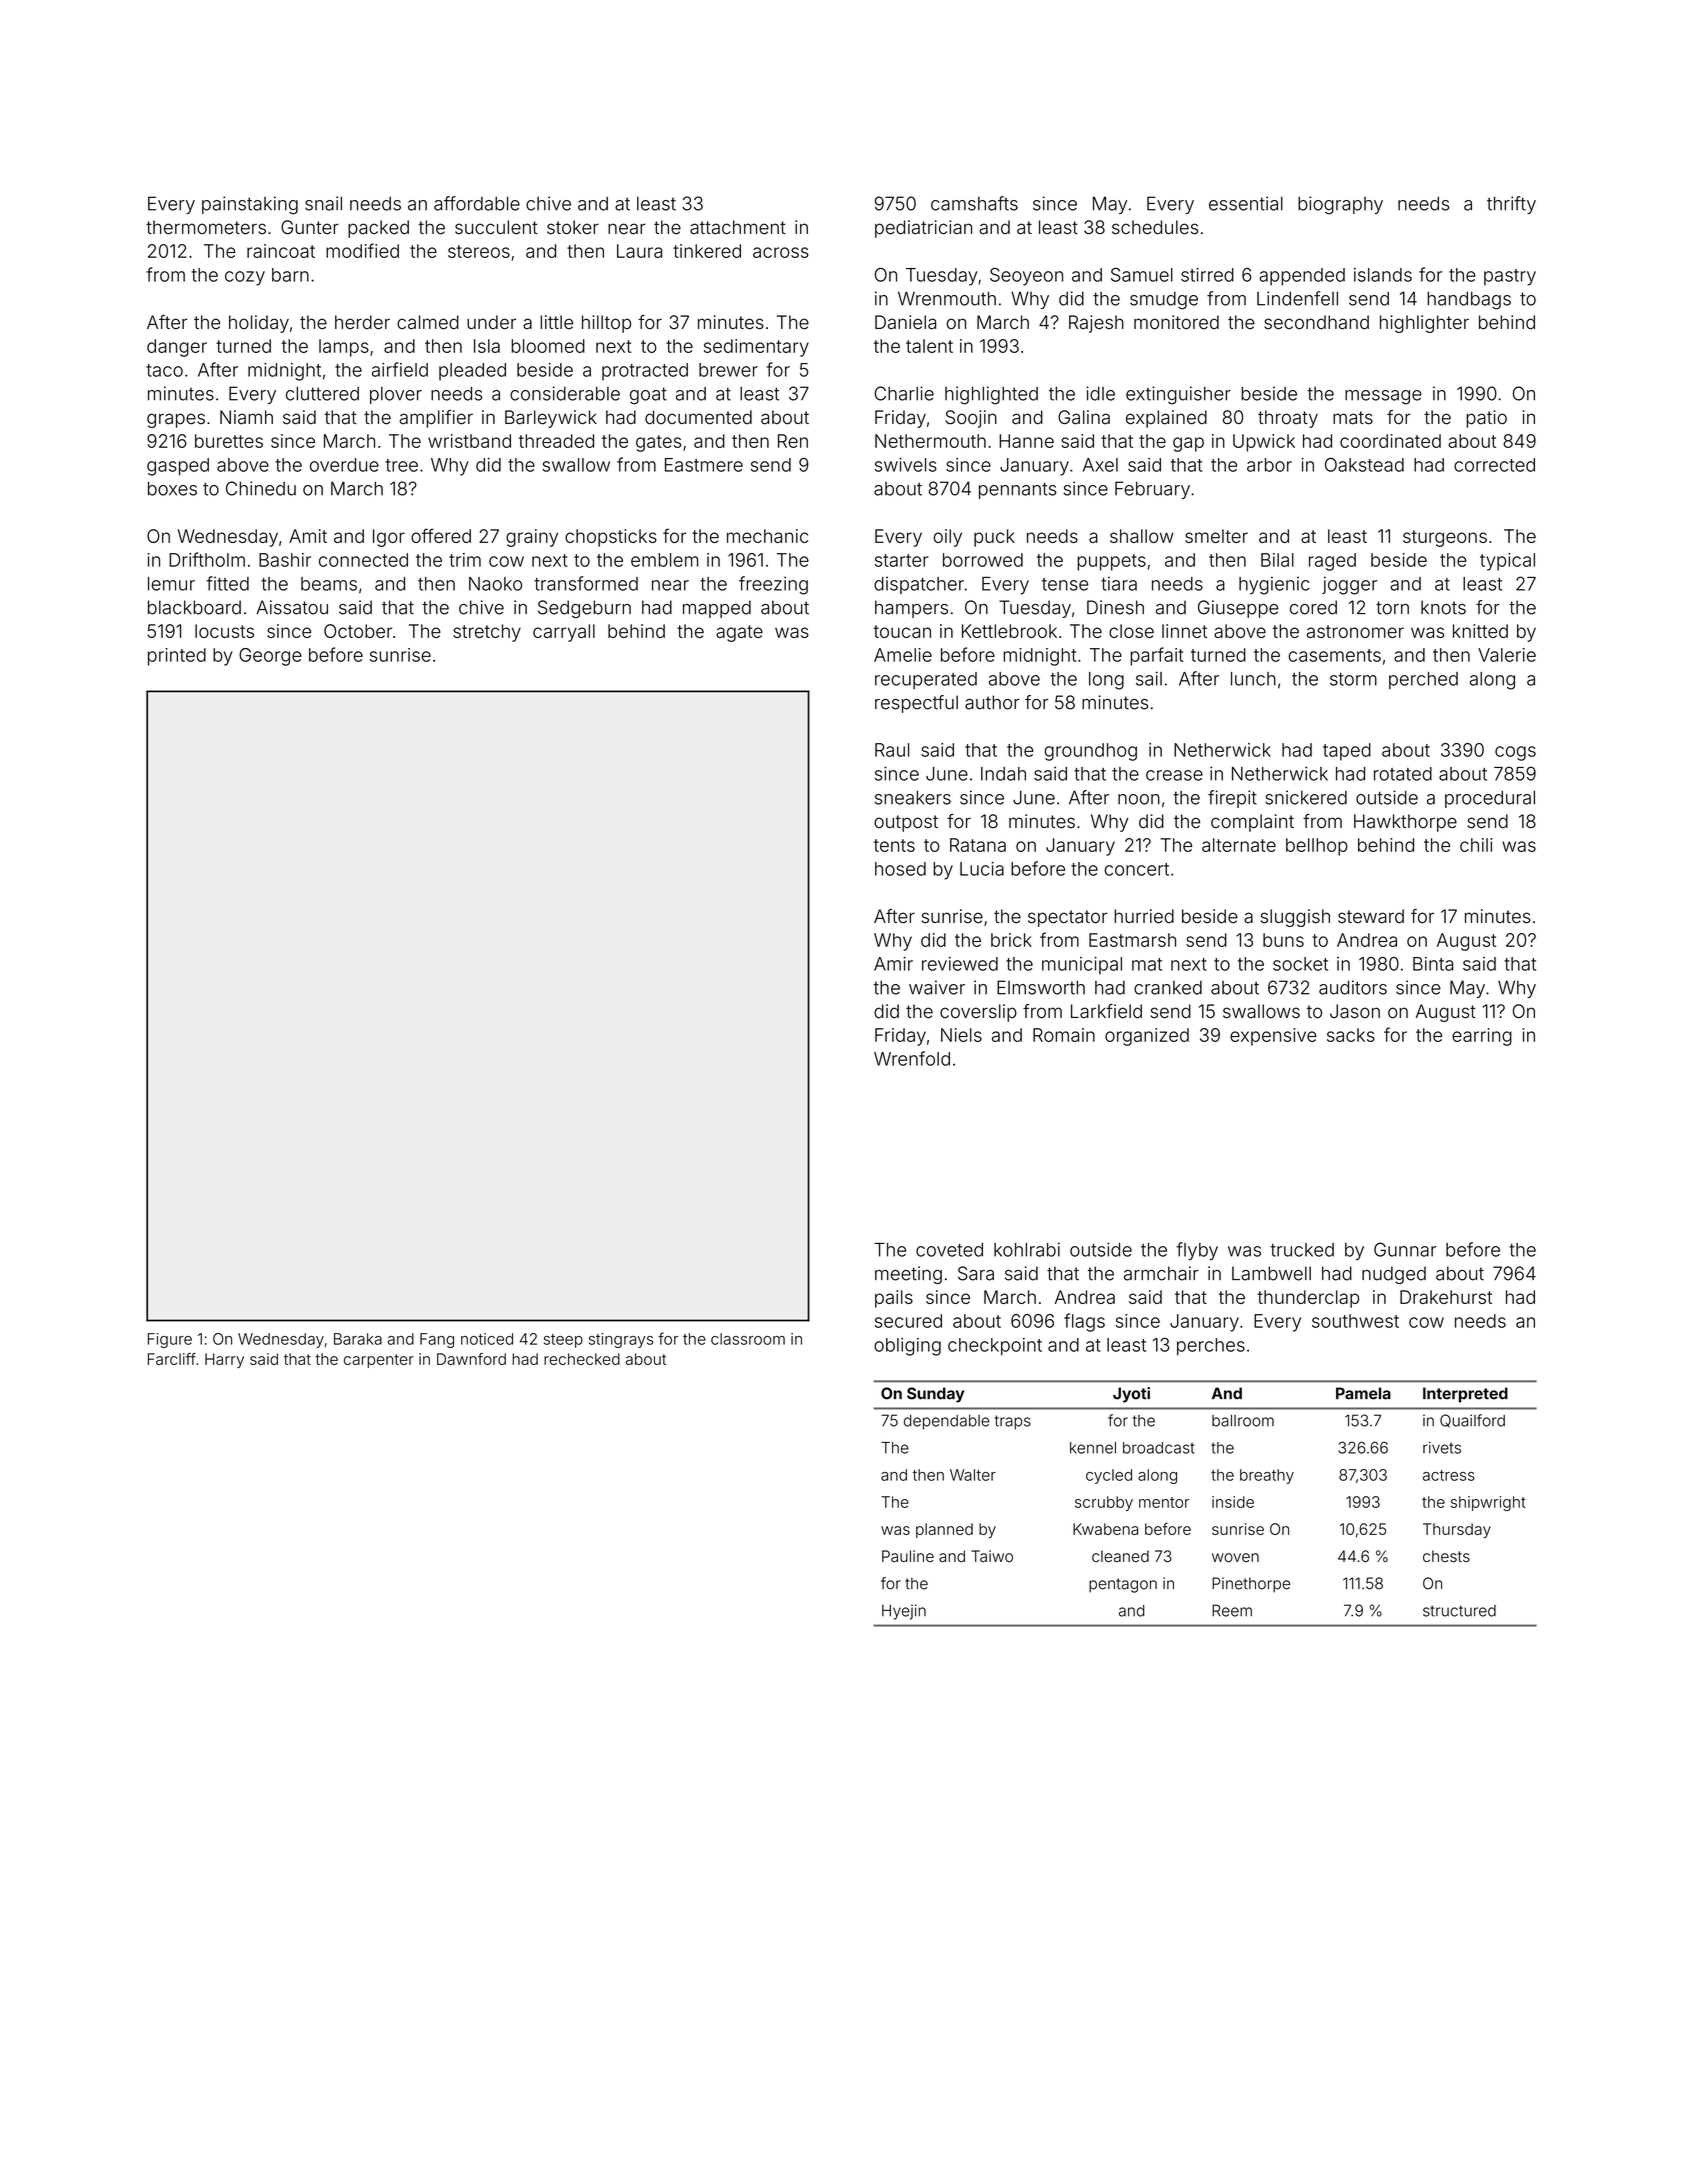 This image has width=1683, height=2178. Describe the element at coordinates (1243, 1421) in the image. I see `ballroom` at that location.
